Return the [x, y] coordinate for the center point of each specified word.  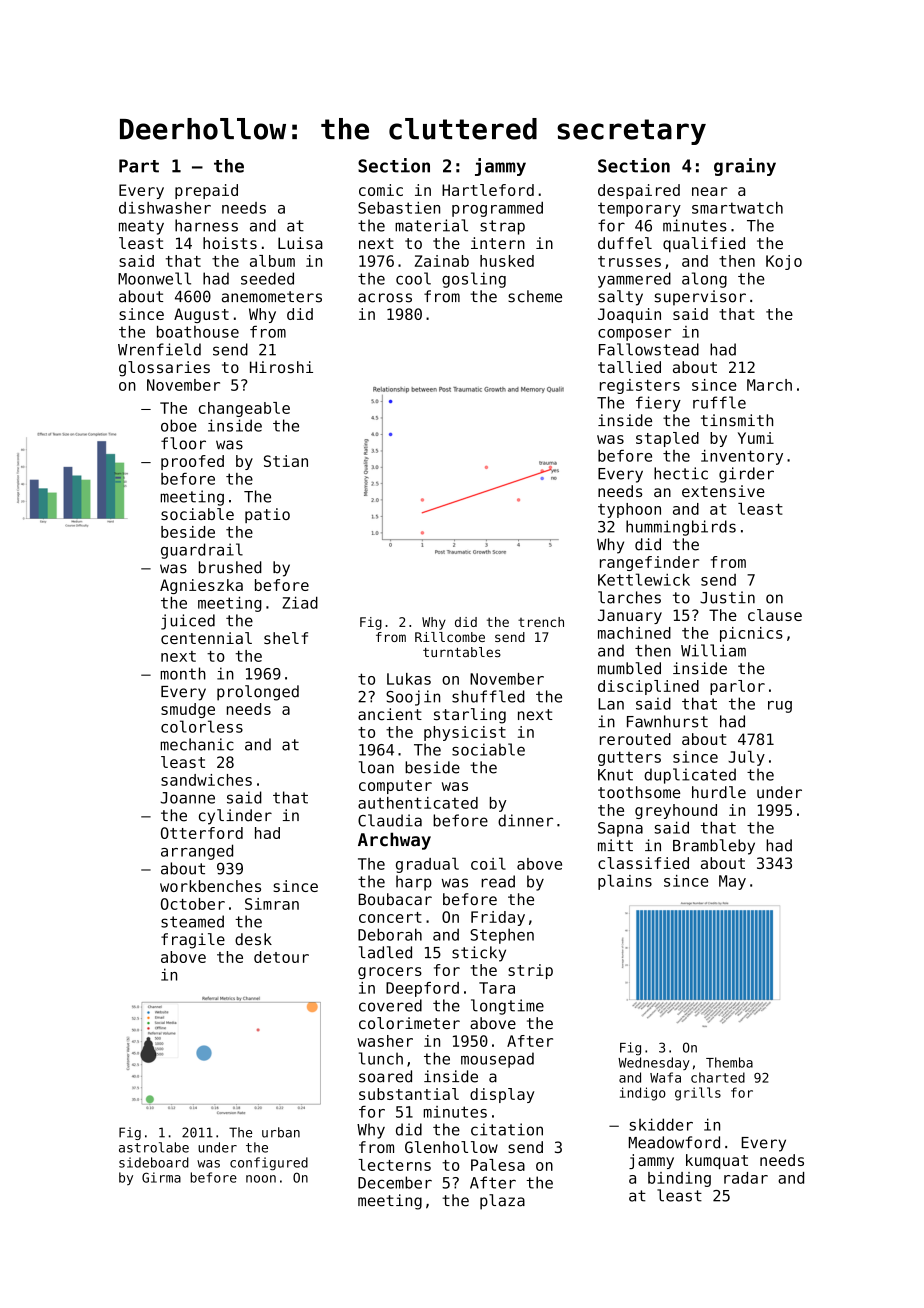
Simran [272, 904]
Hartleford [488, 190]
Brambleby [714, 847]
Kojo [784, 262]
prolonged [258, 693]
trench [541, 622]
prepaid [206, 191]
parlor [737, 687]
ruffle [719, 402]
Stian [286, 461]
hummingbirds [681, 528]
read [498, 881]
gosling [474, 280]
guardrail [202, 551]
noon [261, 1179]
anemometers [272, 297]
